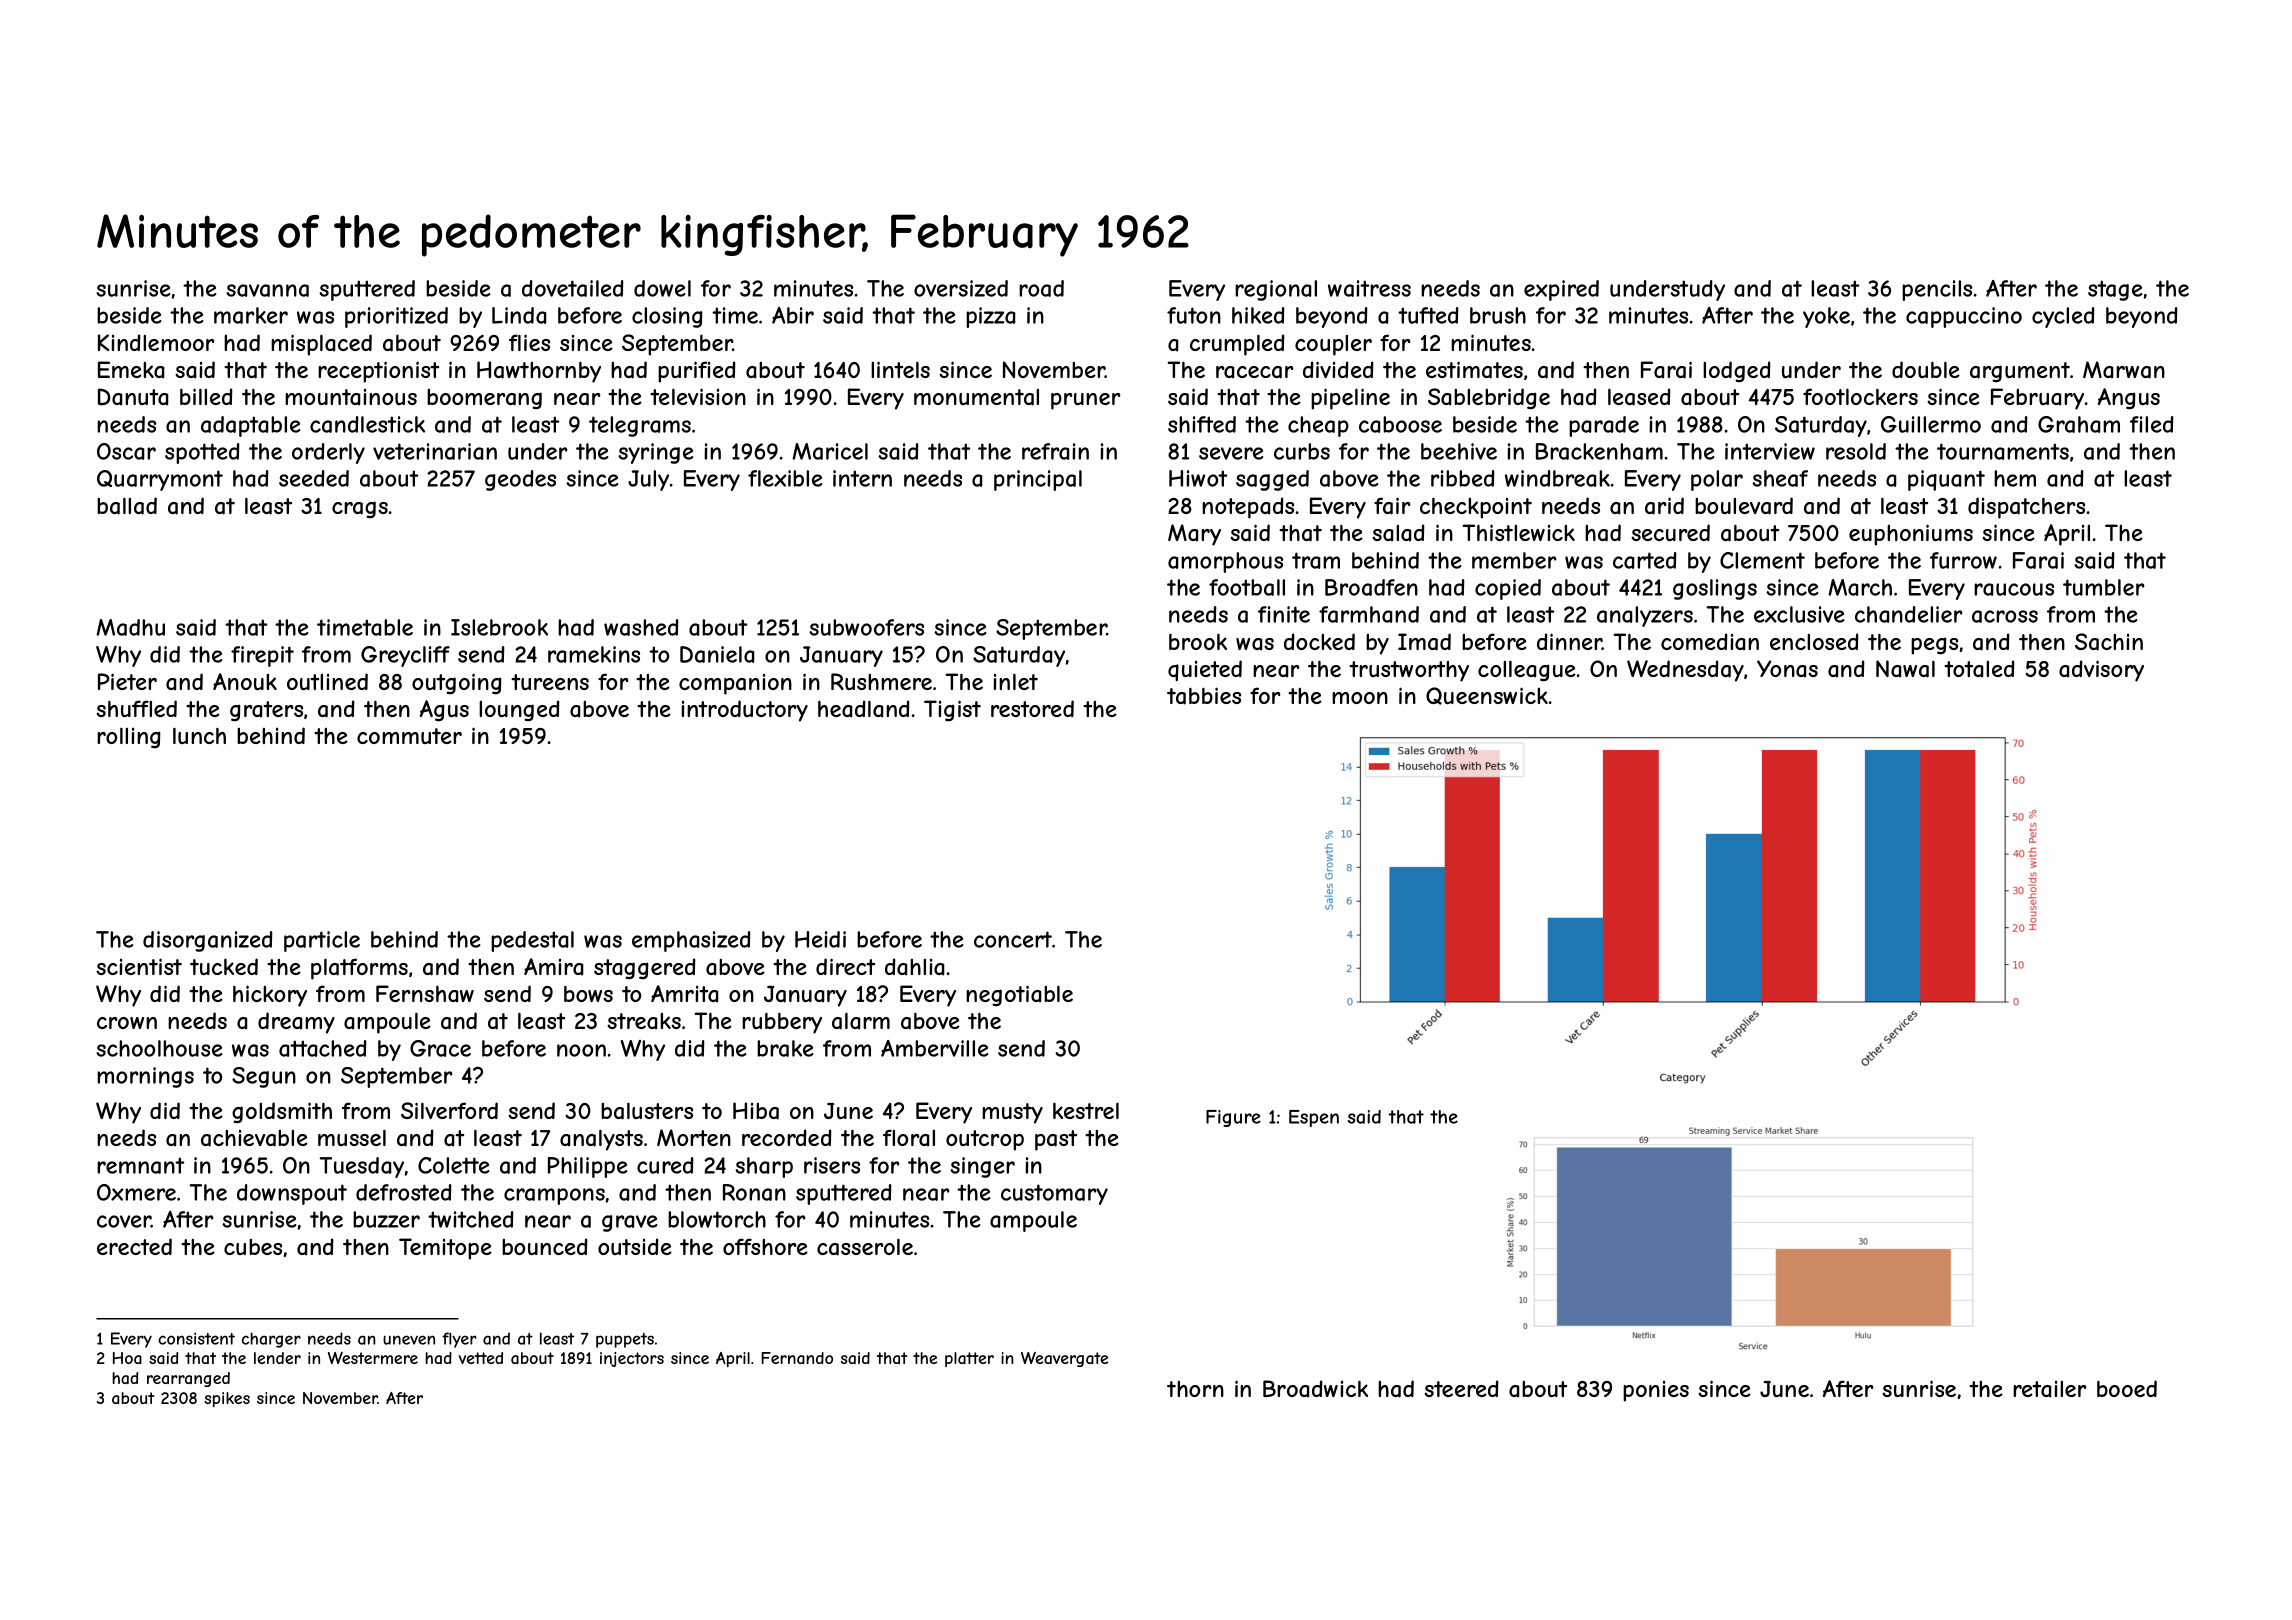 The image size is (2292, 1620). I want to click on crags, so click(360, 509).
